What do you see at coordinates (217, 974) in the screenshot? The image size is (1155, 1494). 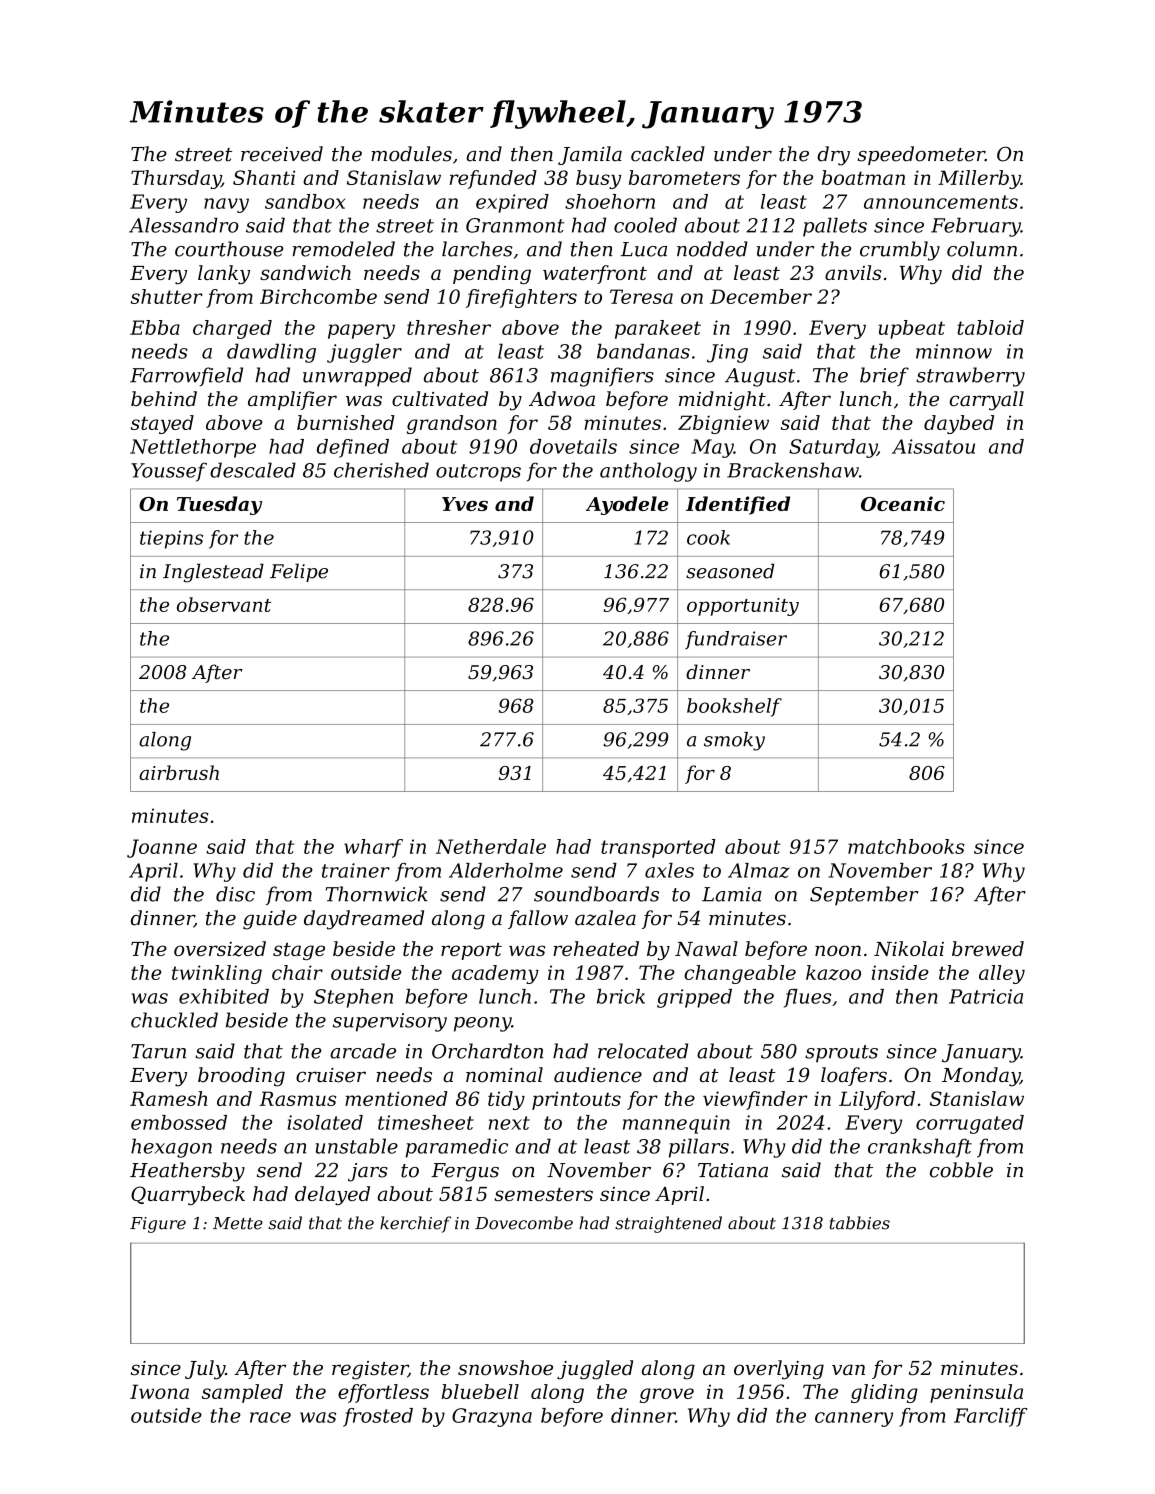 I see `twinkling` at bounding box center [217, 974].
